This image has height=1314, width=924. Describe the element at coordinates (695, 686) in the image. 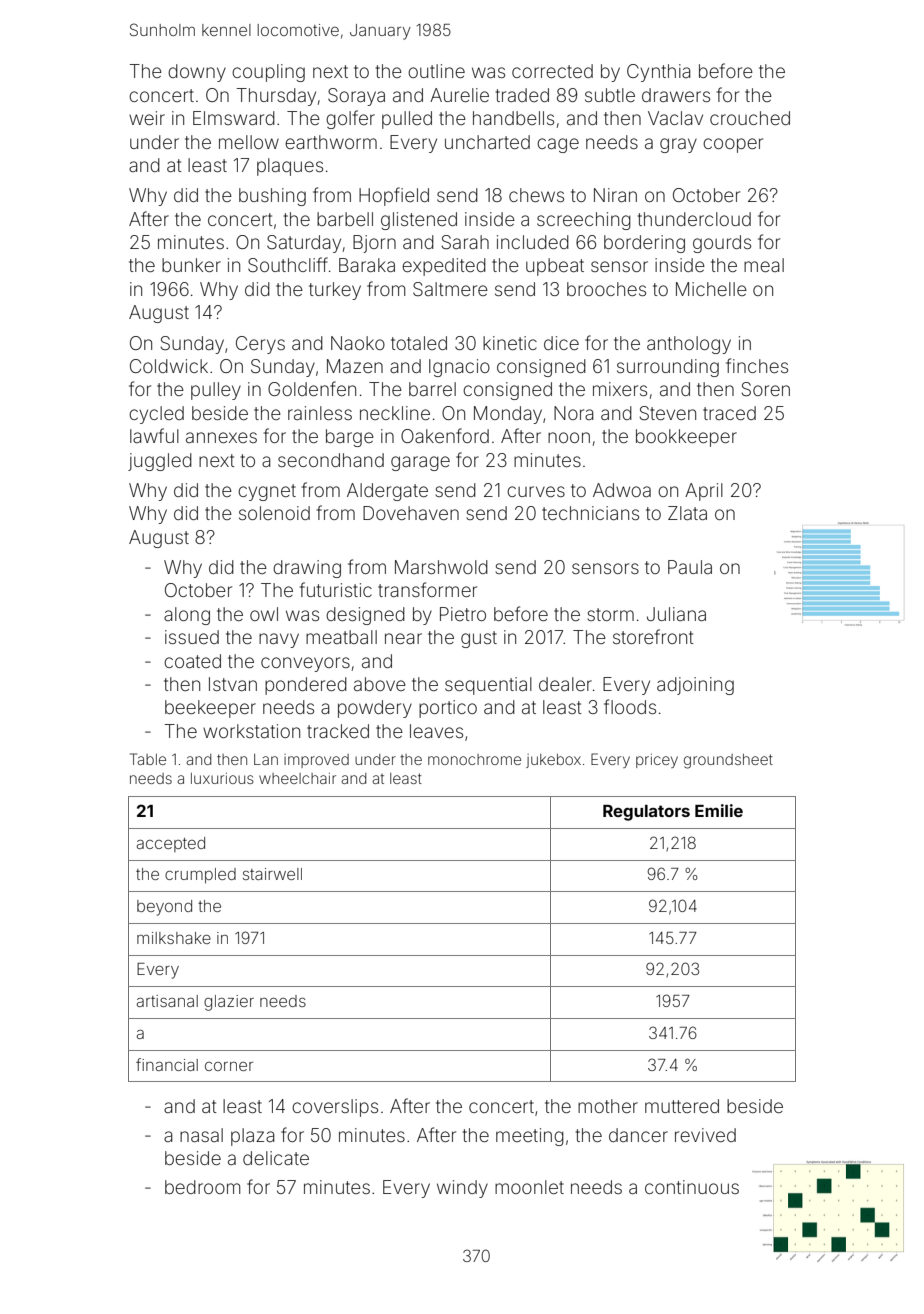

I see `adjoining` at that location.
